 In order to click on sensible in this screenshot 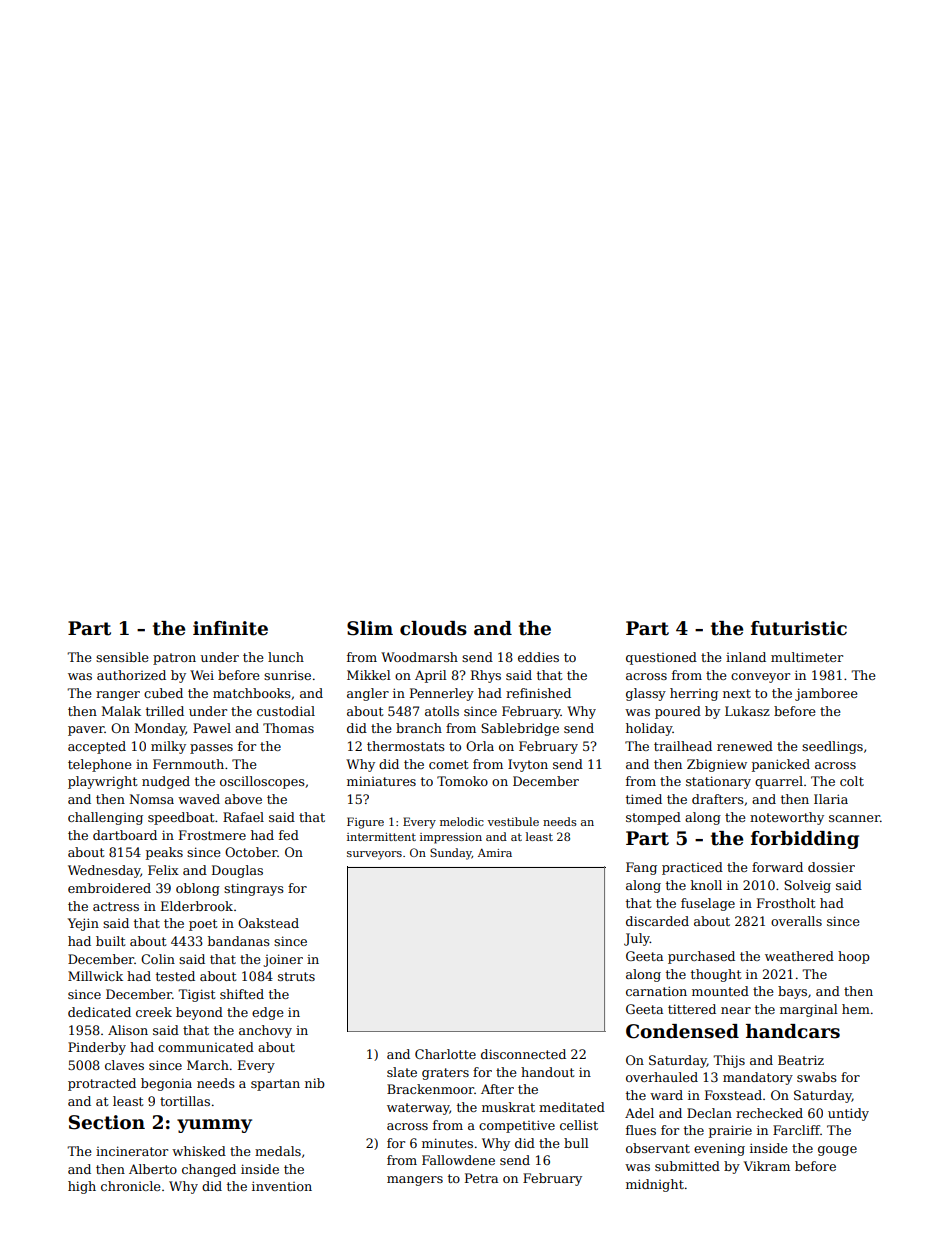, I will do `click(122, 657)`.
